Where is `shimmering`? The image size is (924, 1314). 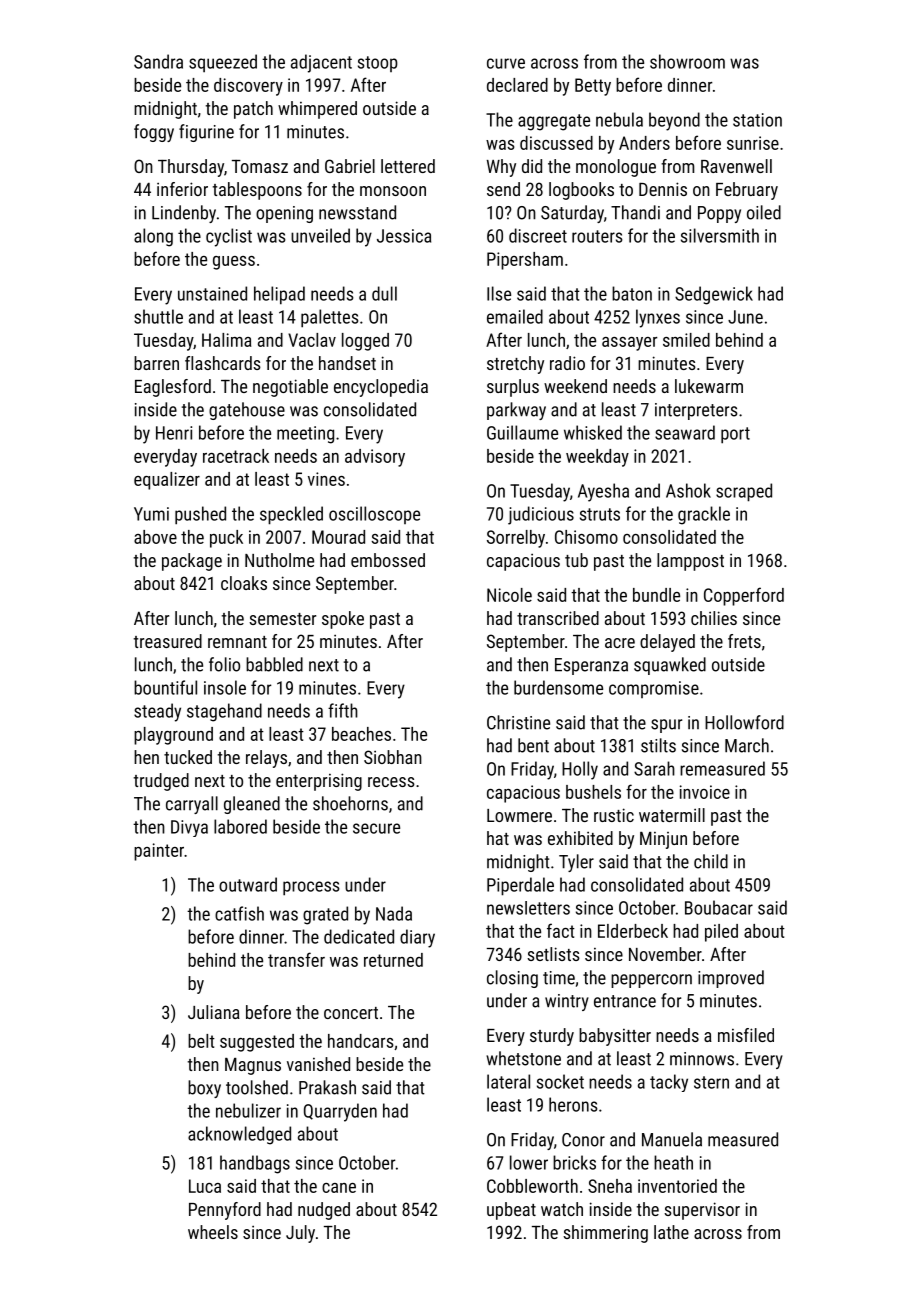 shimmering is located at coordinates (605, 1234).
